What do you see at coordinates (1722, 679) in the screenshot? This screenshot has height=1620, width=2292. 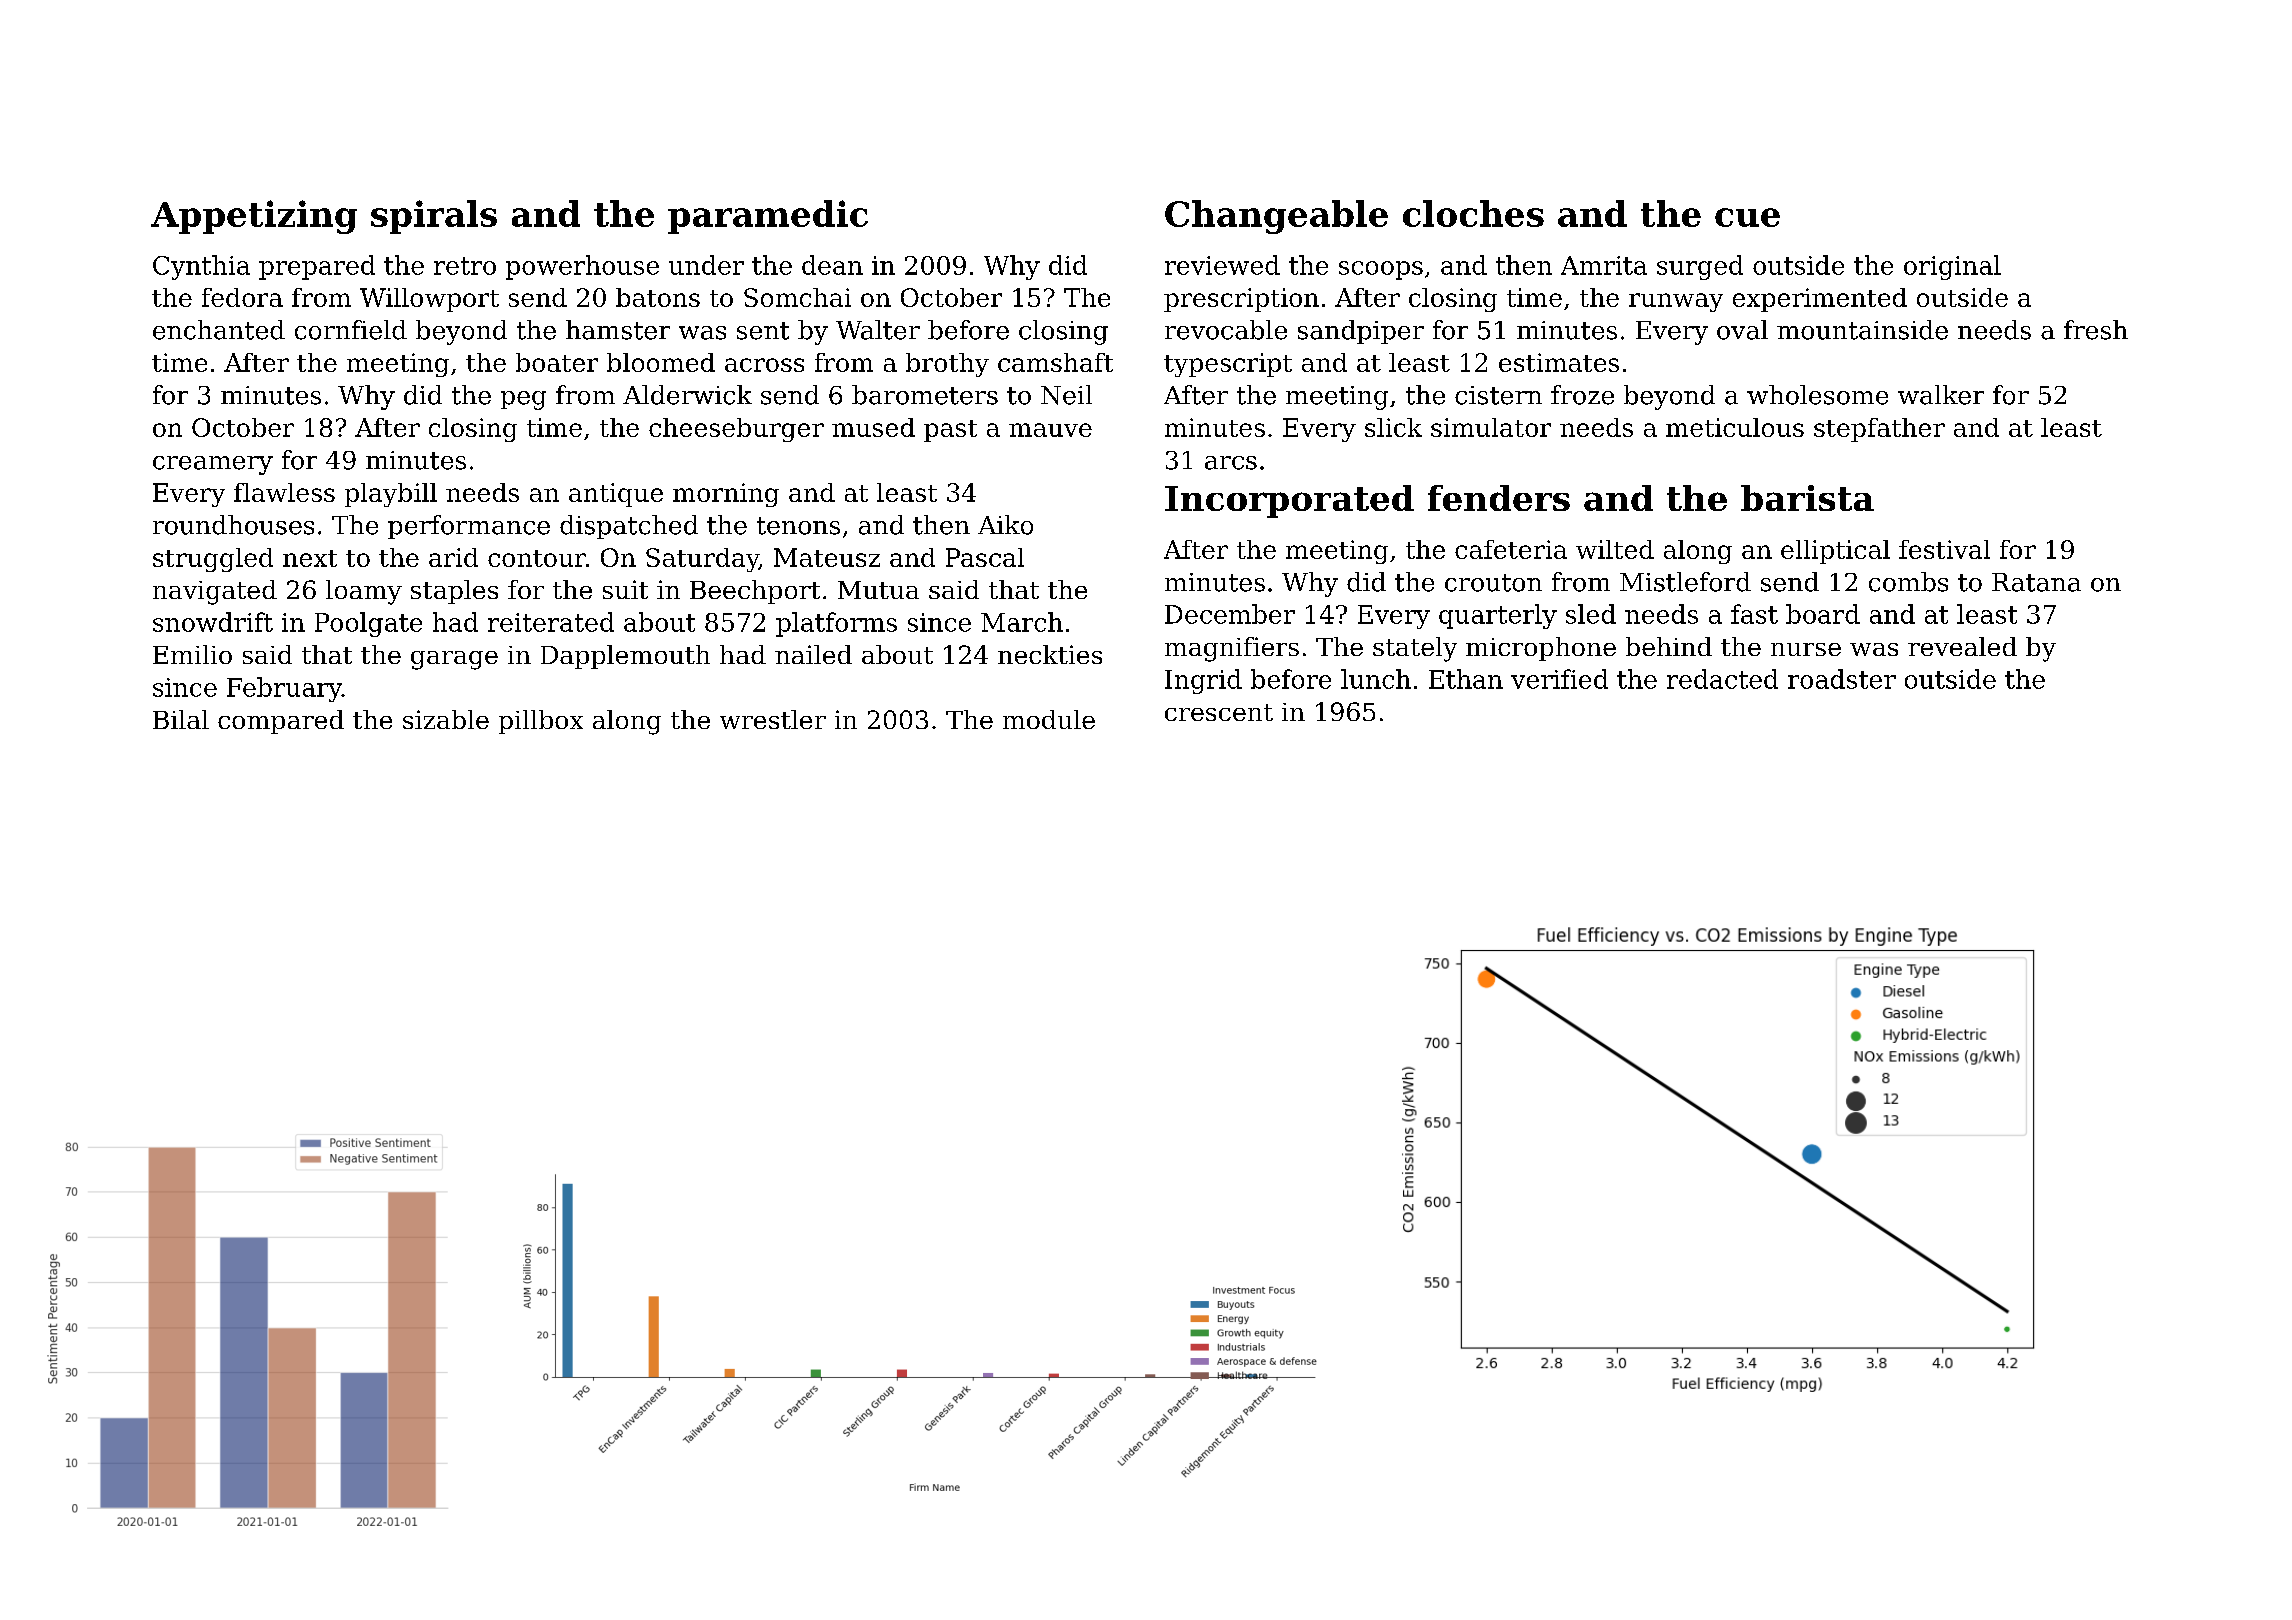 I see `redacted` at bounding box center [1722, 679].
